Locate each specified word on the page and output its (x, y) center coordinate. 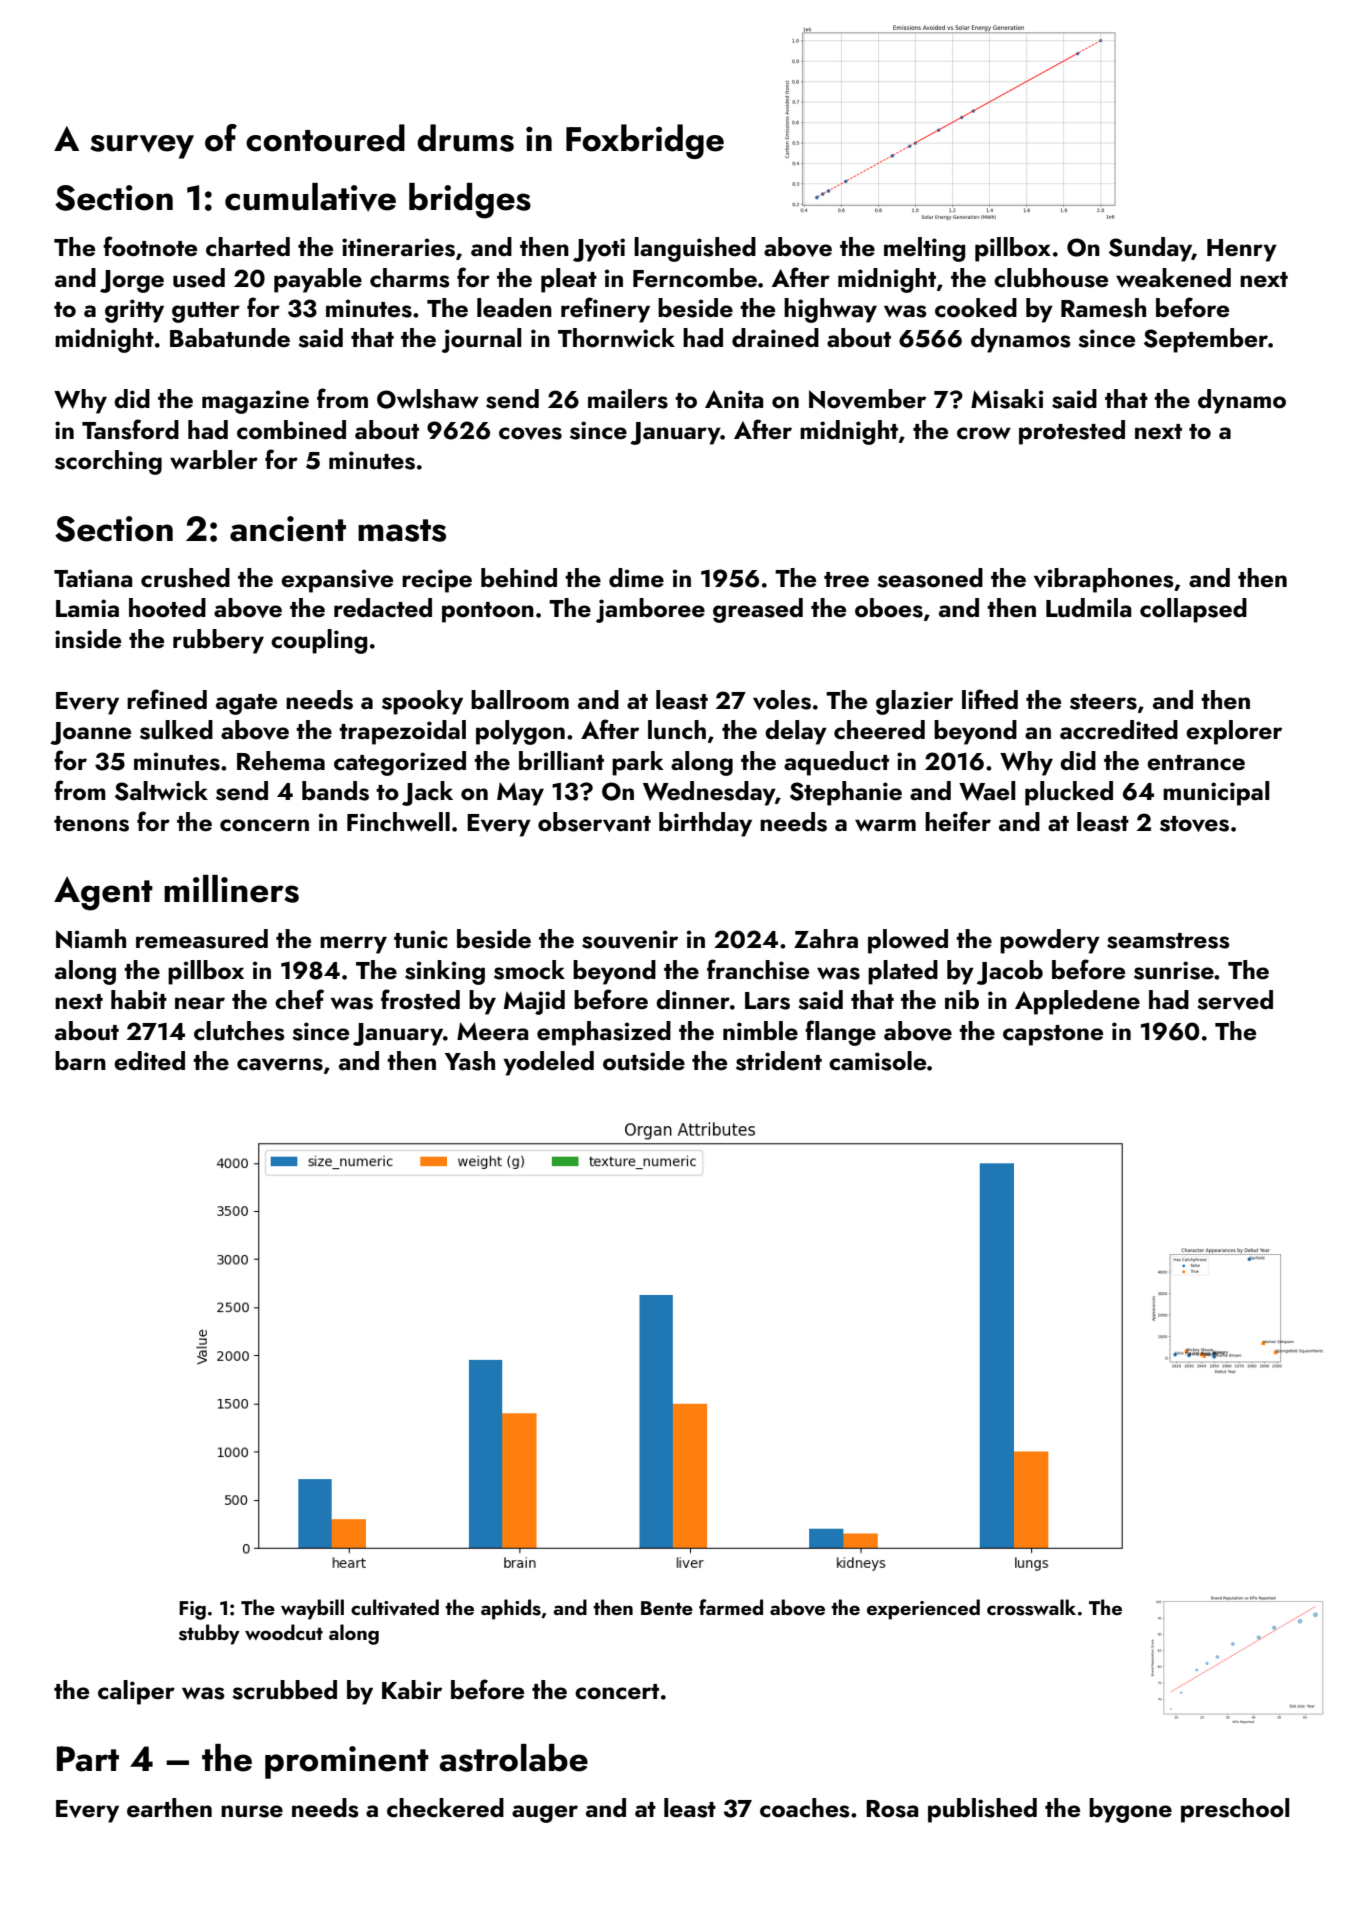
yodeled (548, 1063)
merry (353, 945)
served (1235, 1000)
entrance (1196, 763)
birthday (705, 824)
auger (545, 1814)
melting (924, 249)
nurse (252, 1811)
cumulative (310, 197)
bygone (1130, 1810)
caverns (280, 1064)
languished (695, 249)
